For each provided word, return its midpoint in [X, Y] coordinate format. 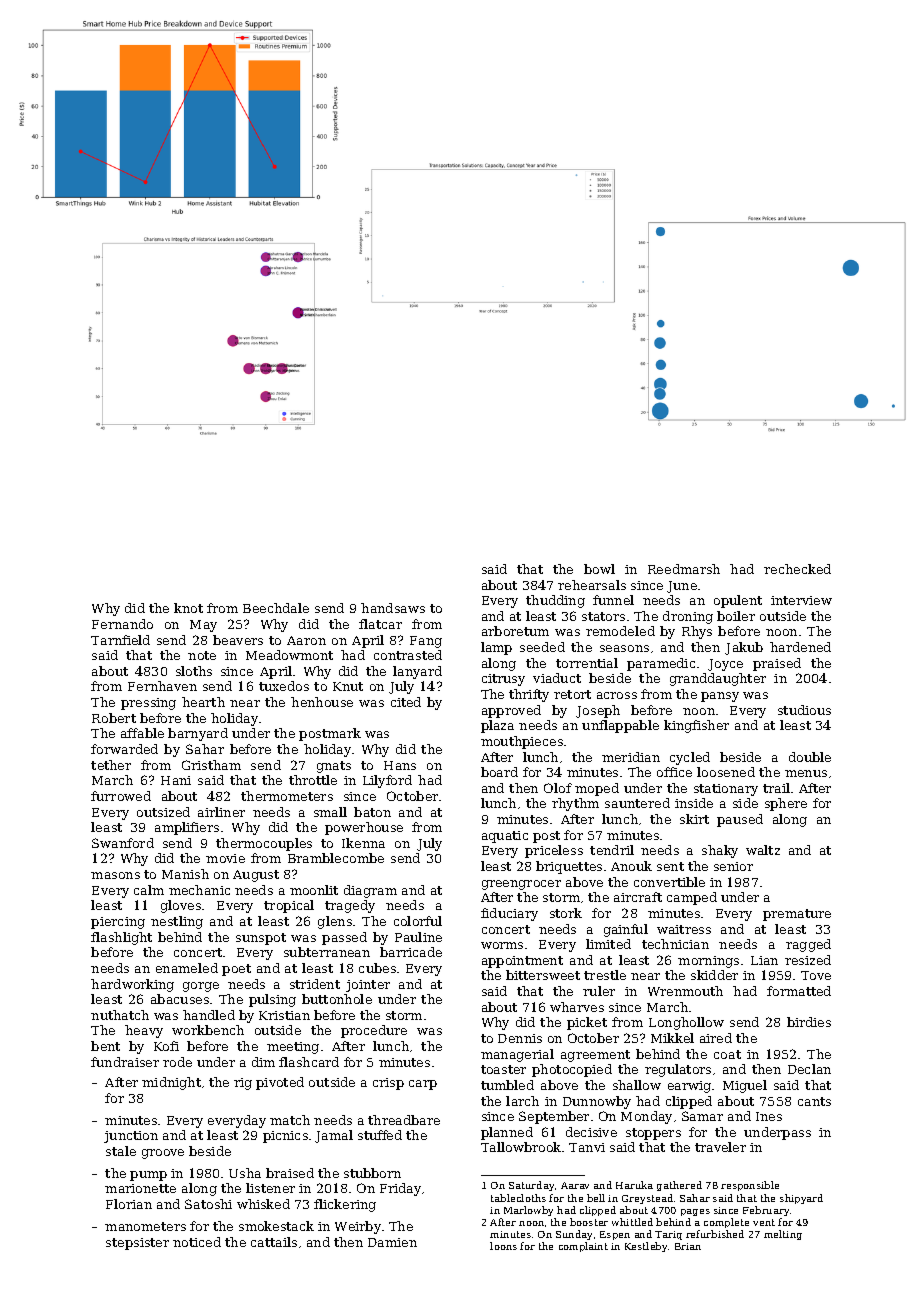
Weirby [358, 1227]
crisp [388, 1084]
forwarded [124, 749]
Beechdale [276, 608]
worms [502, 945]
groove [163, 1154]
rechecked [797, 569]
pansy [720, 697]
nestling [177, 922]
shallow [637, 1085]
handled [209, 1015]
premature [797, 915]
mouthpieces [522, 742]
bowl [599, 569]
